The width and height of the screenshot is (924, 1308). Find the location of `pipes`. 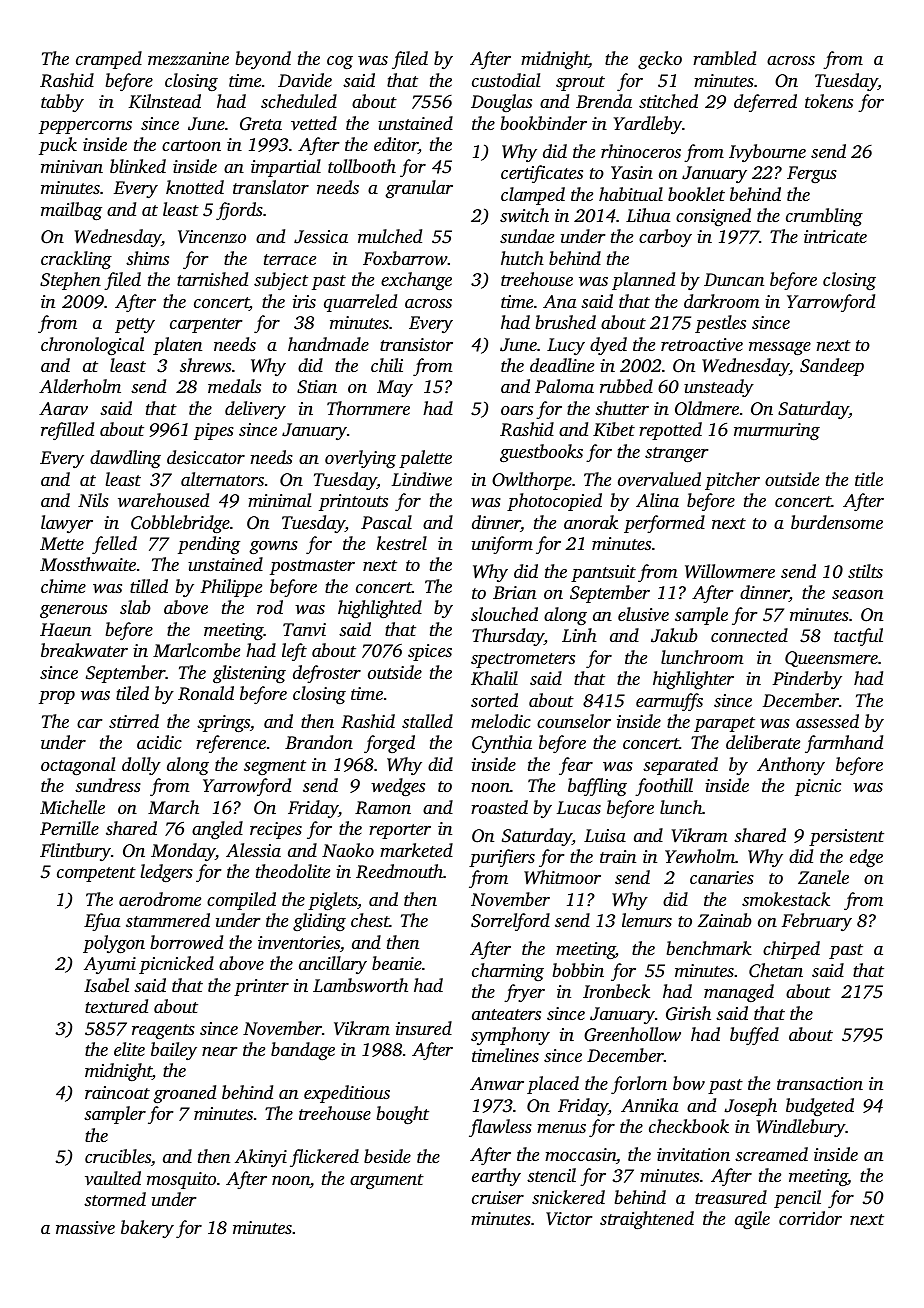

pipes is located at coordinates (214, 431).
